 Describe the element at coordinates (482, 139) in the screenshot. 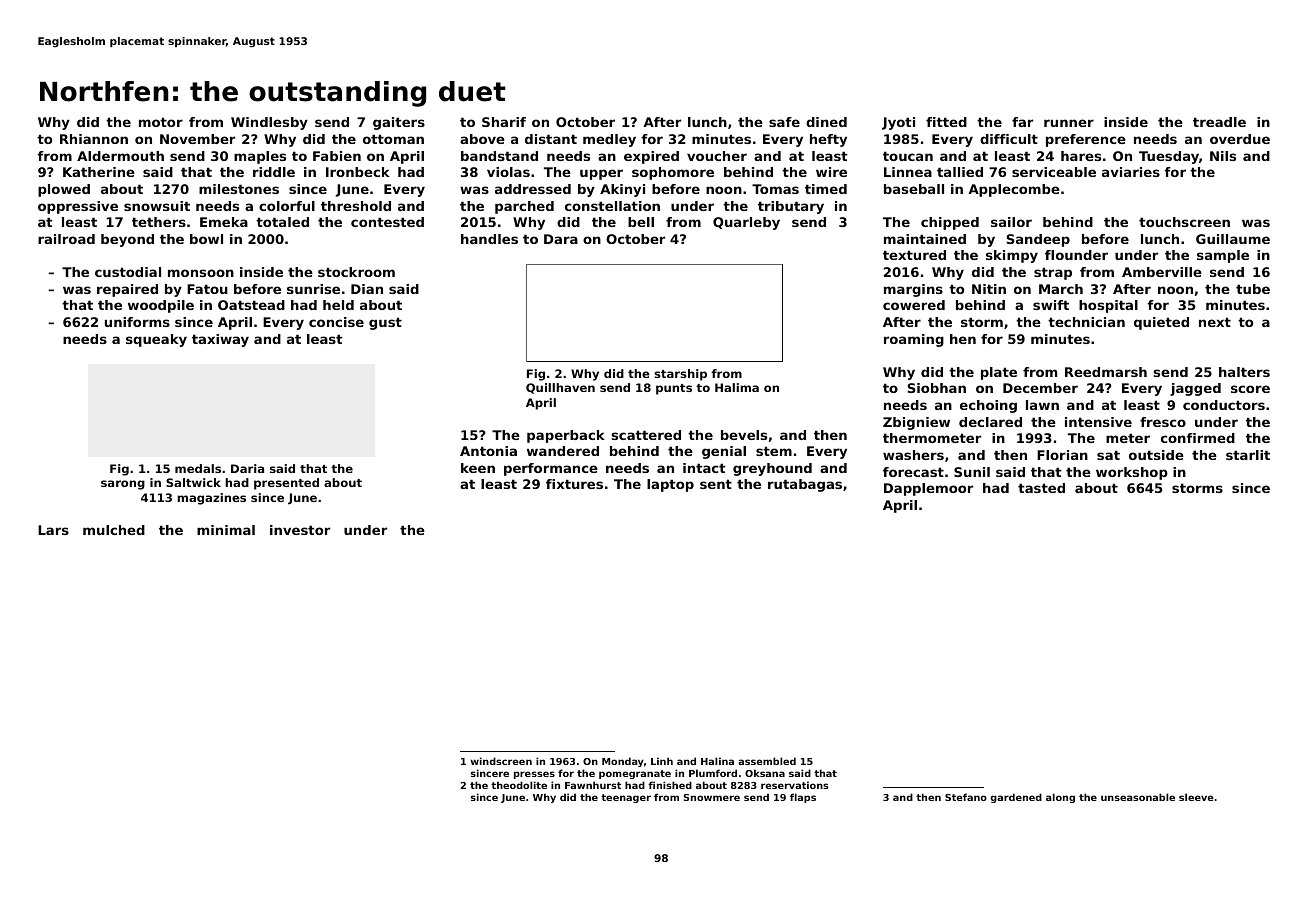

I see `above` at that location.
